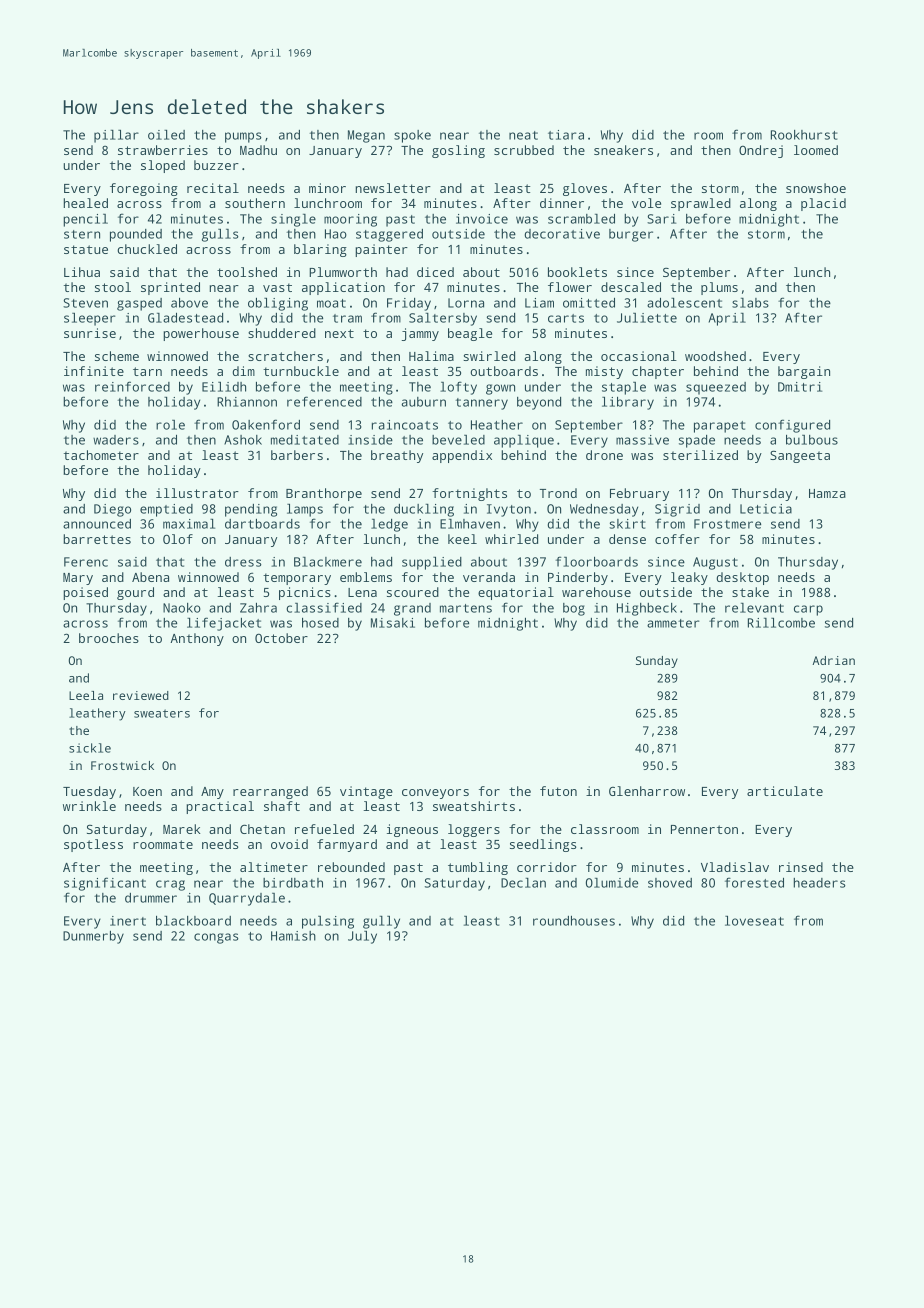 The image size is (924, 1308). What do you see at coordinates (500, 389) in the screenshot?
I see `gown` at bounding box center [500, 389].
